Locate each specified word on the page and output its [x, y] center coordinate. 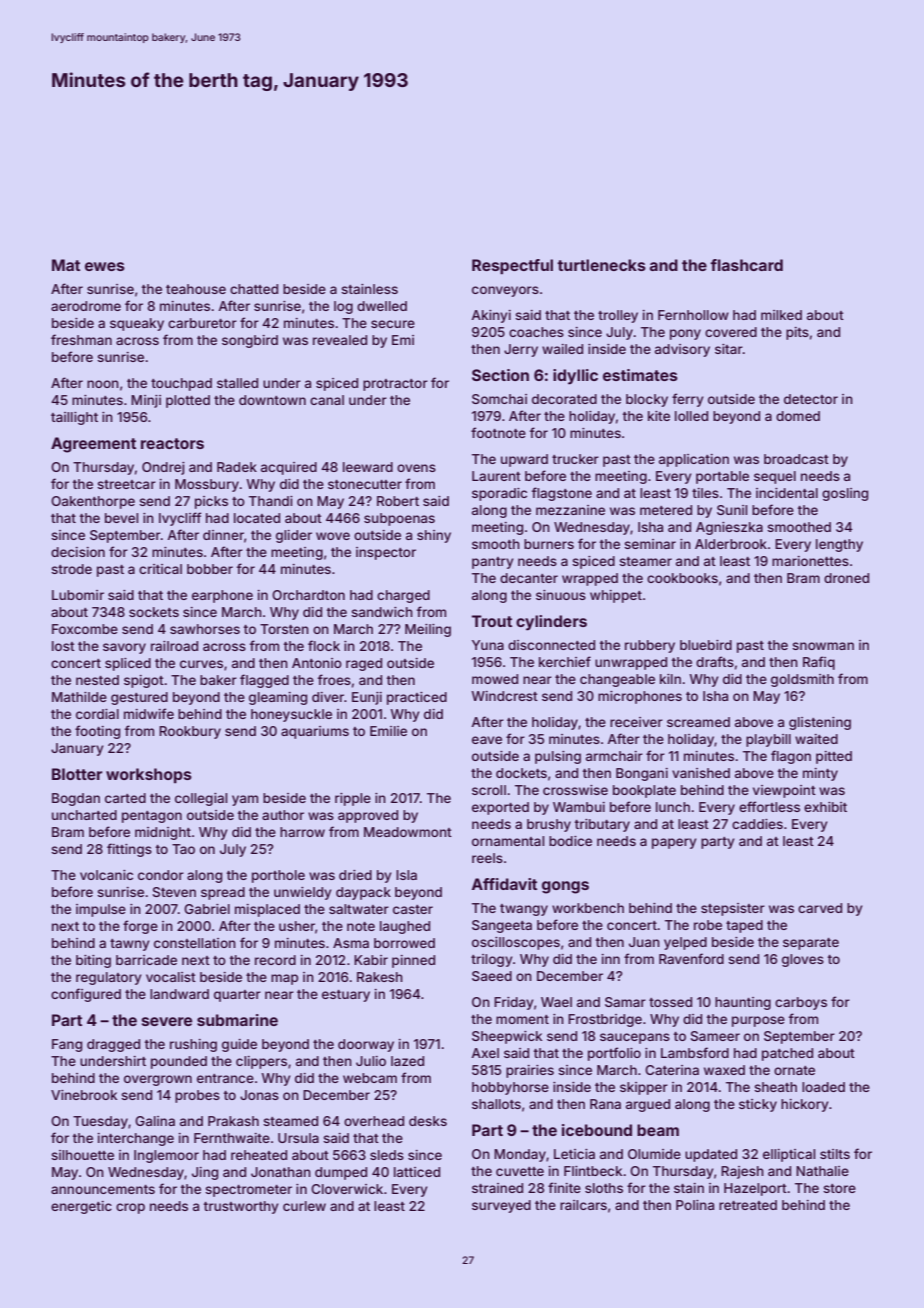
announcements [103, 1189]
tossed [670, 1002]
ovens [416, 468]
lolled [691, 416]
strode [71, 569]
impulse [101, 910]
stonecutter [365, 484]
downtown [272, 400]
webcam [370, 1078]
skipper [644, 1088]
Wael [556, 1002]
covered [731, 332]
